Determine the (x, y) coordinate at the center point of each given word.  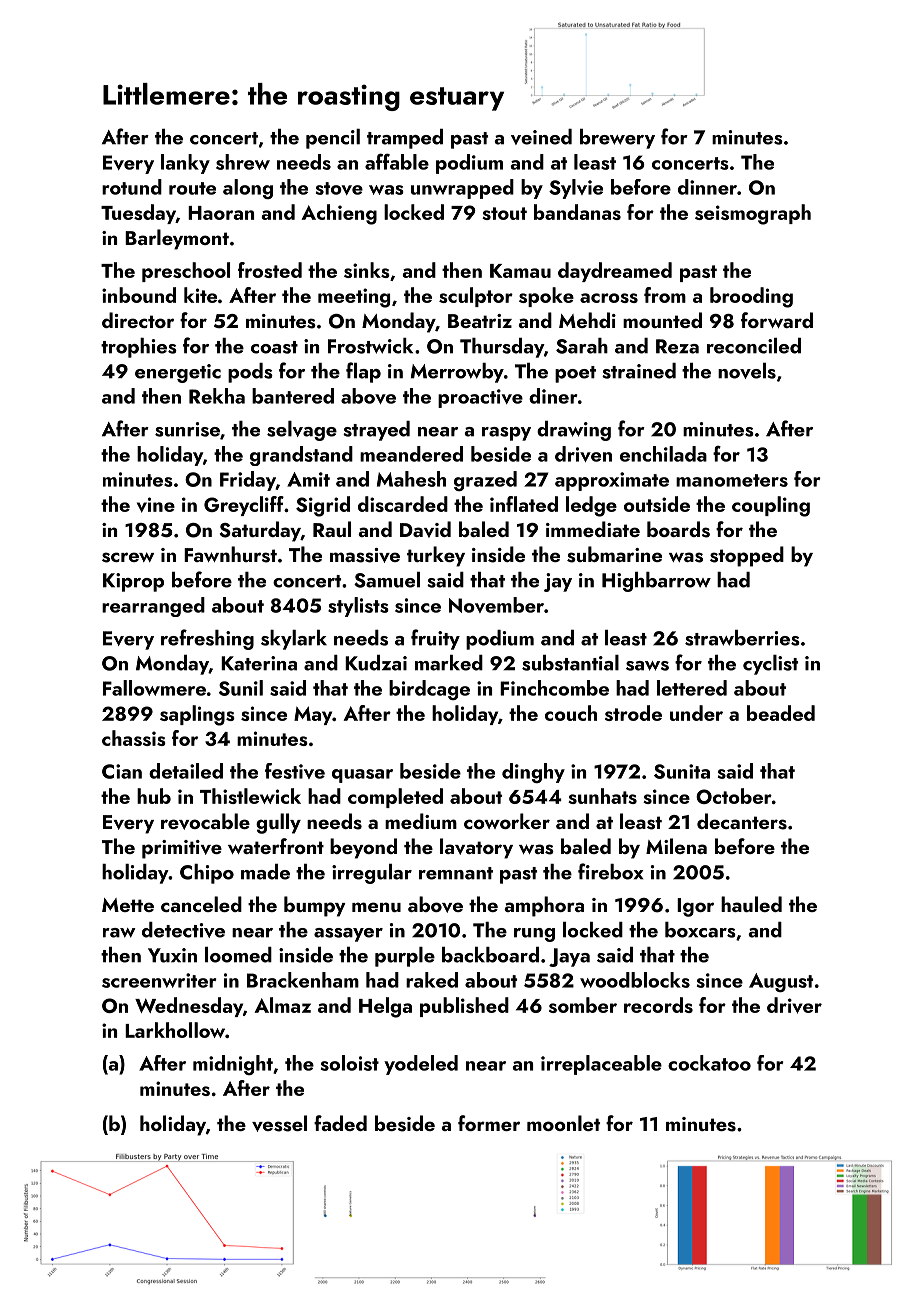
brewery (617, 139)
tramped (405, 139)
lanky (185, 164)
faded (340, 1123)
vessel (279, 1123)
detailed (186, 771)
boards (678, 529)
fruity (435, 639)
